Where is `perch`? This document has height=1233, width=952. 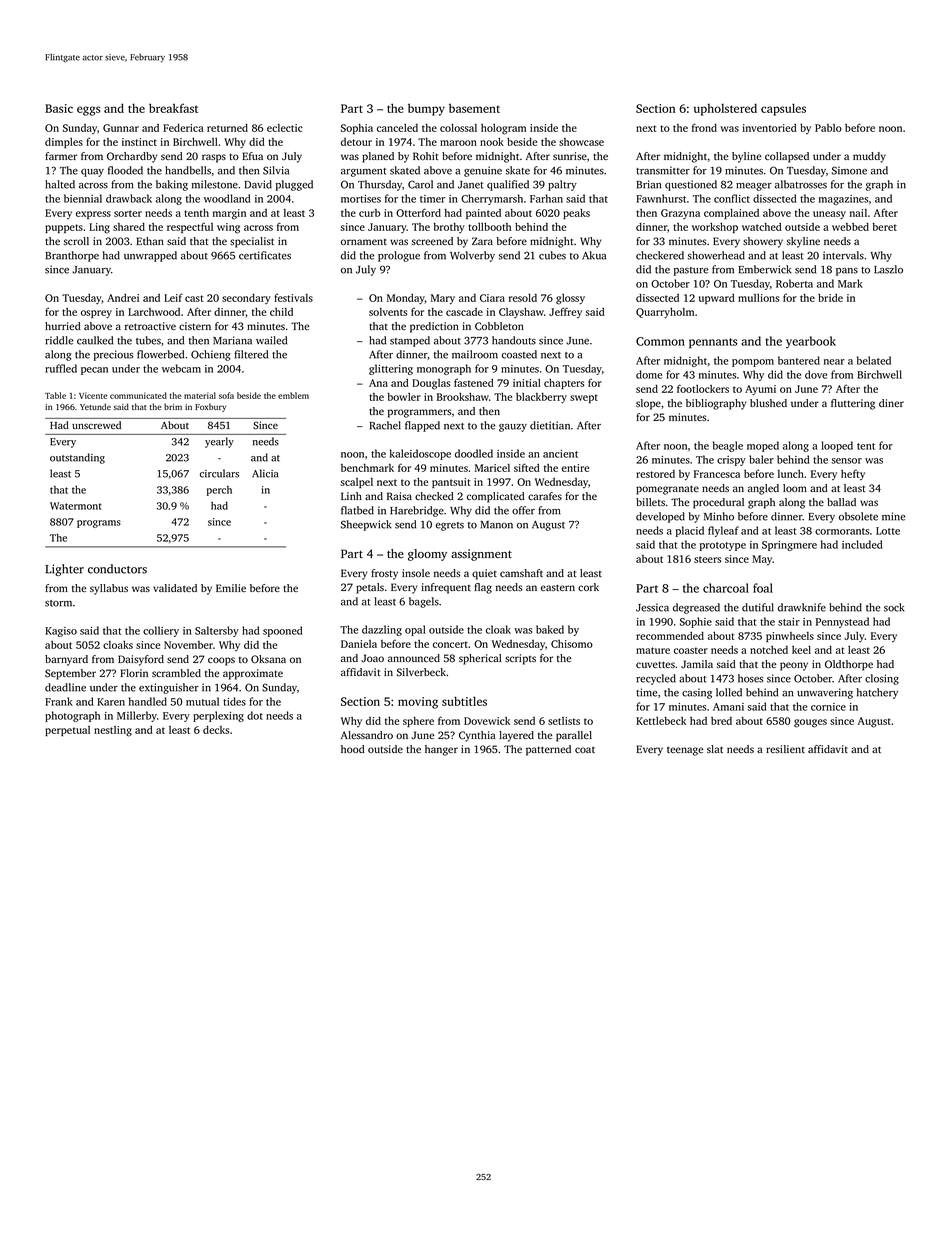 perch is located at coordinates (219, 491).
